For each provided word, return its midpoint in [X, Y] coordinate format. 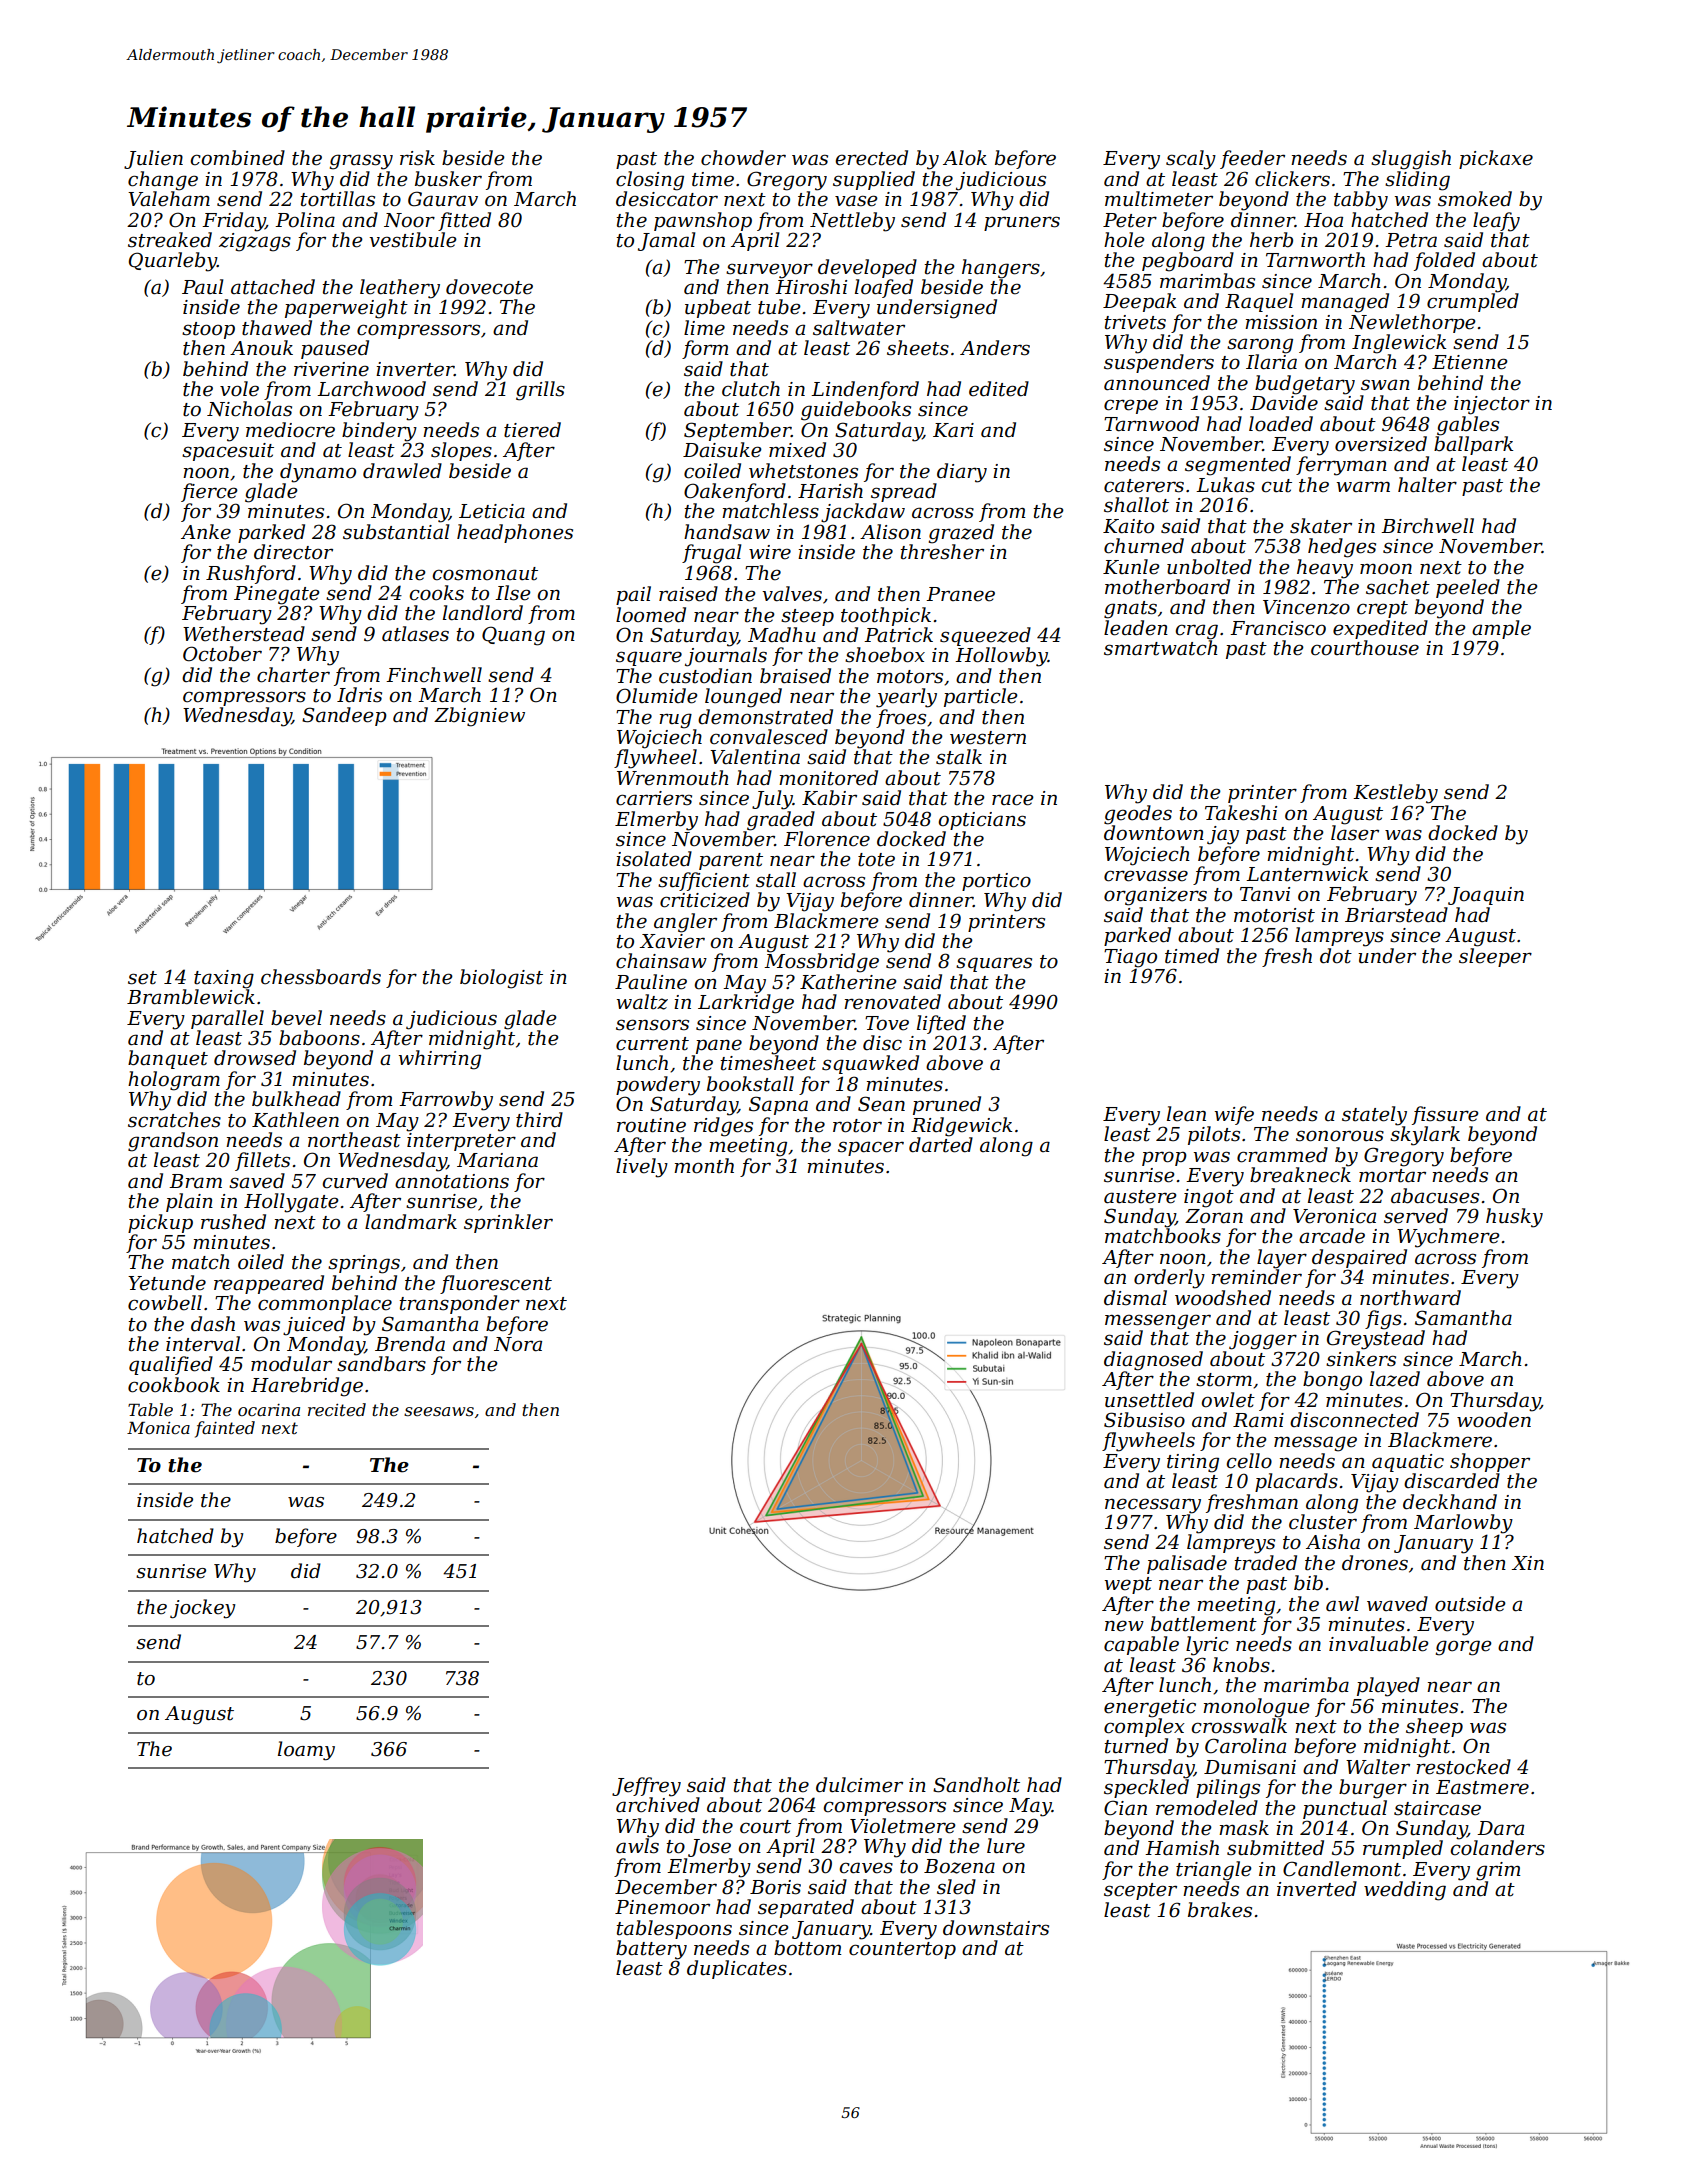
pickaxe [1496, 159]
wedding [1405, 1891]
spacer [871, 1148]
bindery [379, 432]
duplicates [737, 1969]
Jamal [666, 241]
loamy [306, 1751]
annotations [452, 1181]
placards [1296, 1482]
